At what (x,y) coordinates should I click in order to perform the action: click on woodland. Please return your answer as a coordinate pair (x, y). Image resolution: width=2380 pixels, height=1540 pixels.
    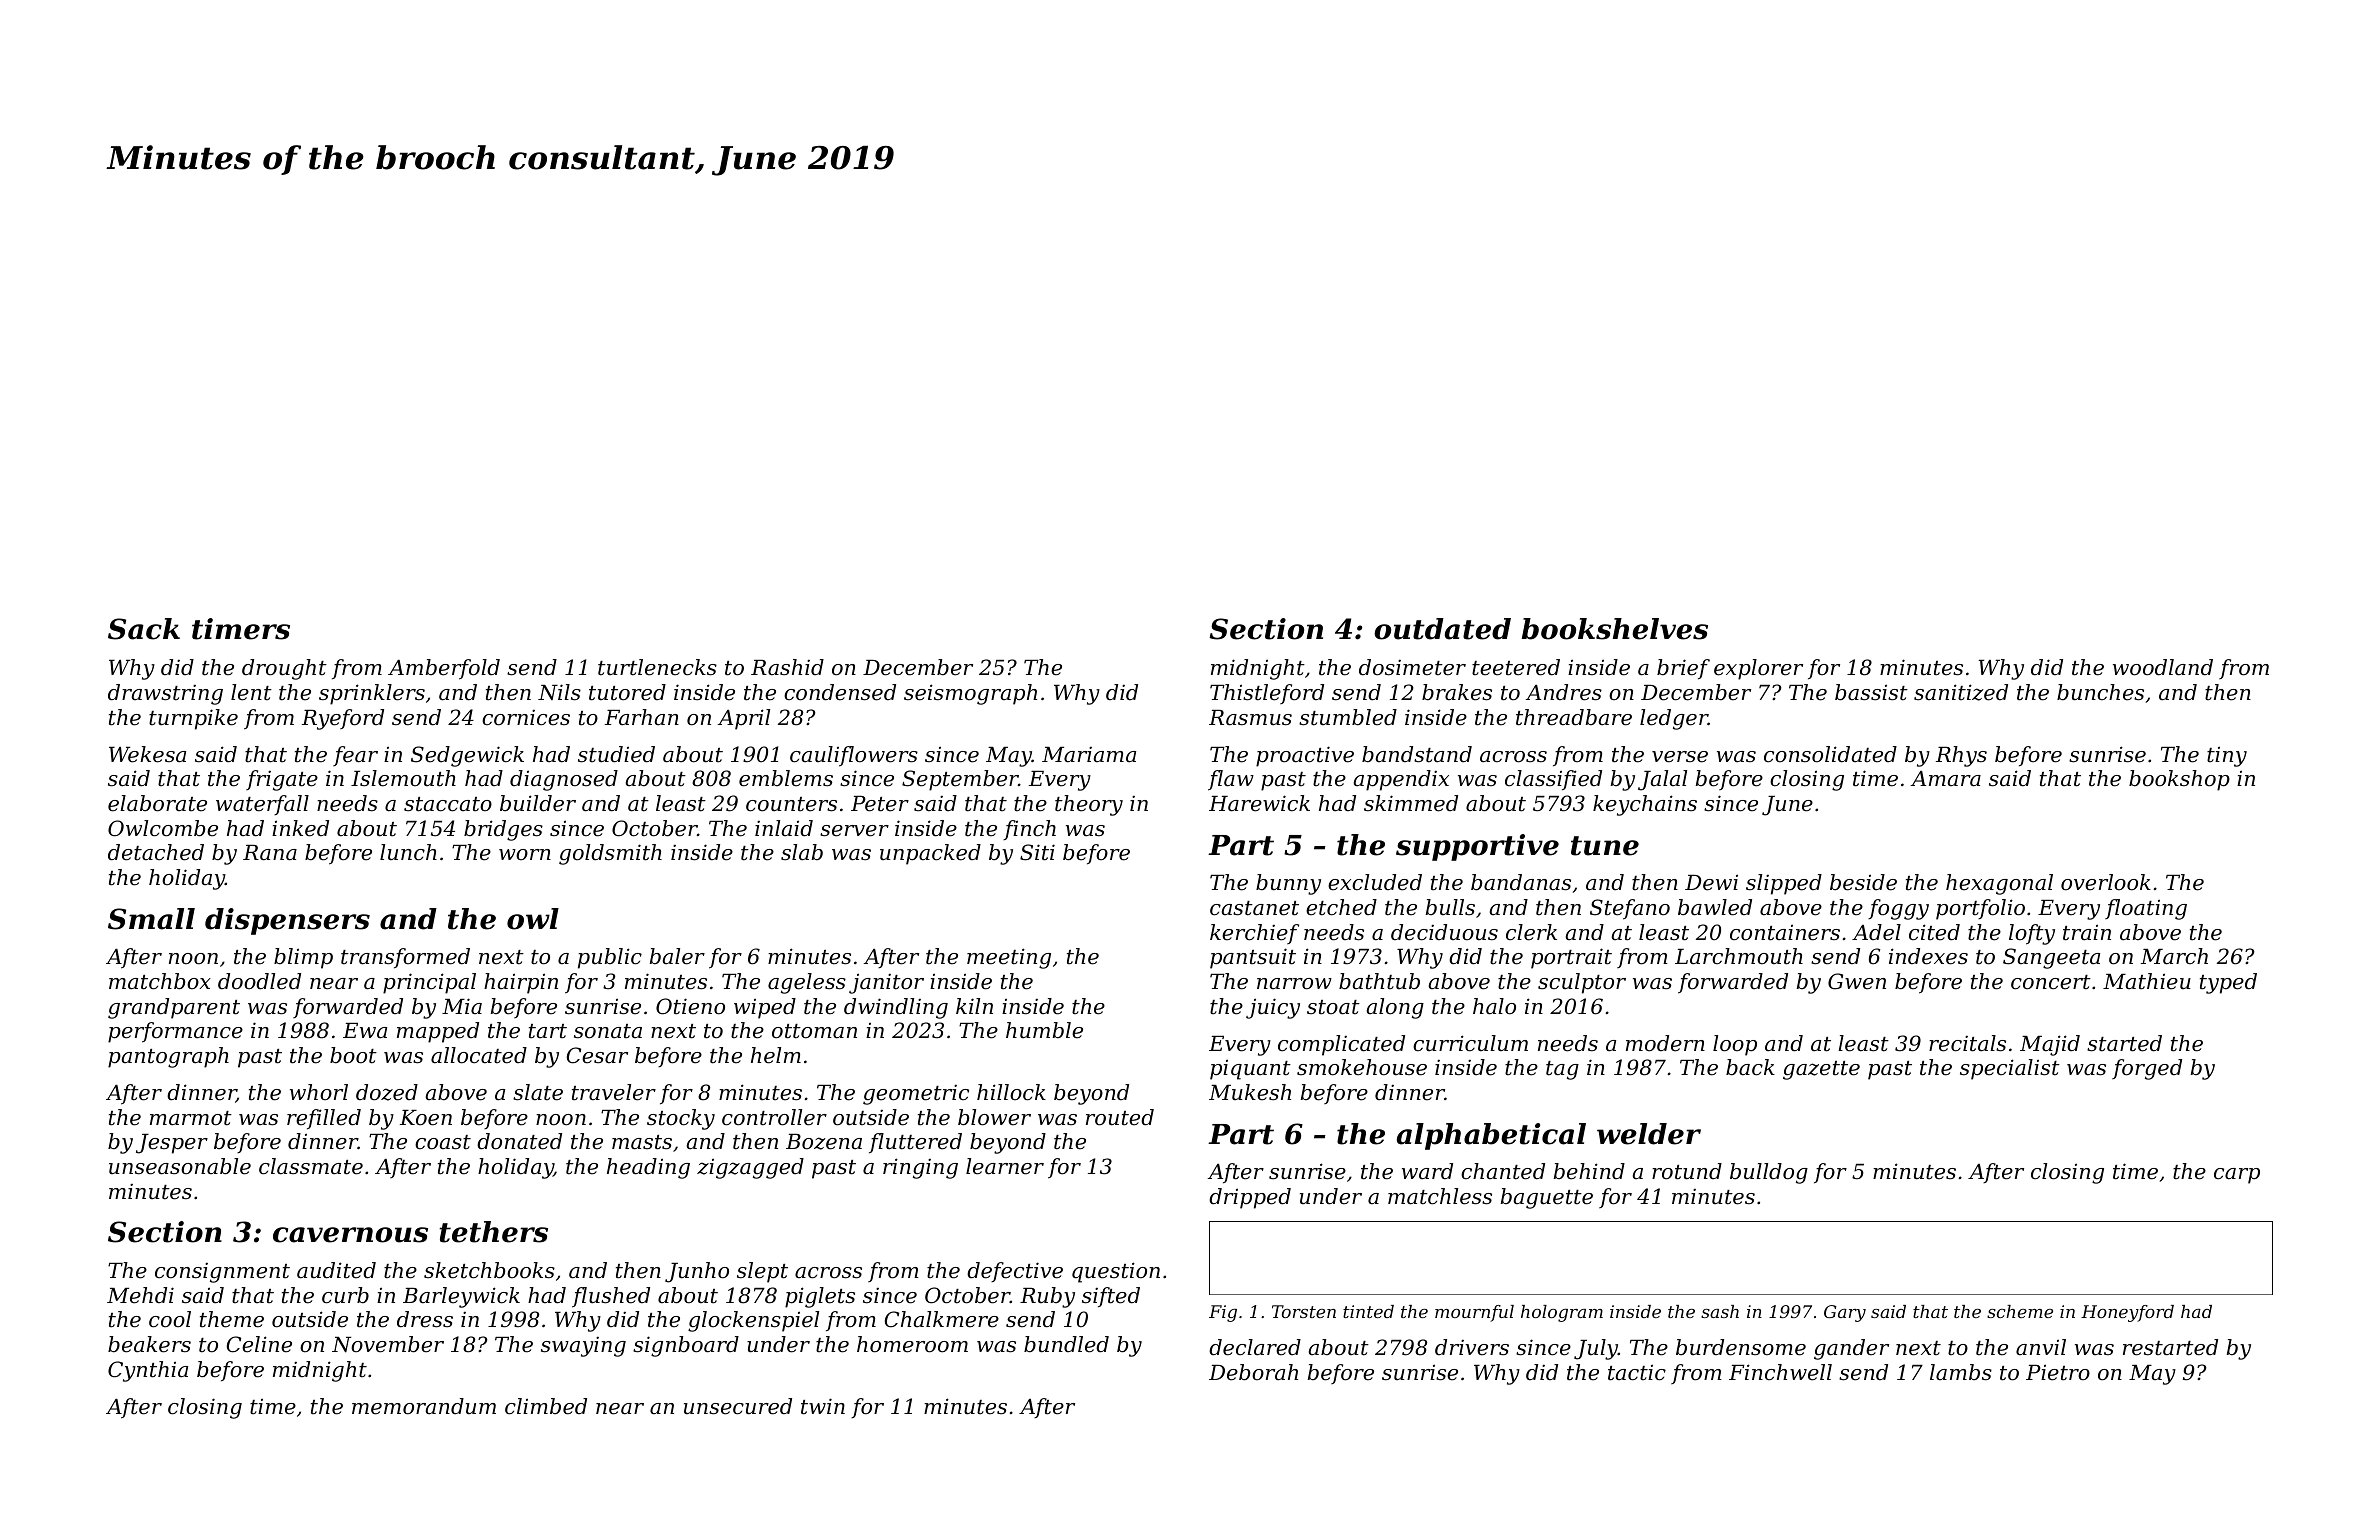
    Looking at the image, I should click on (2163, 667).
